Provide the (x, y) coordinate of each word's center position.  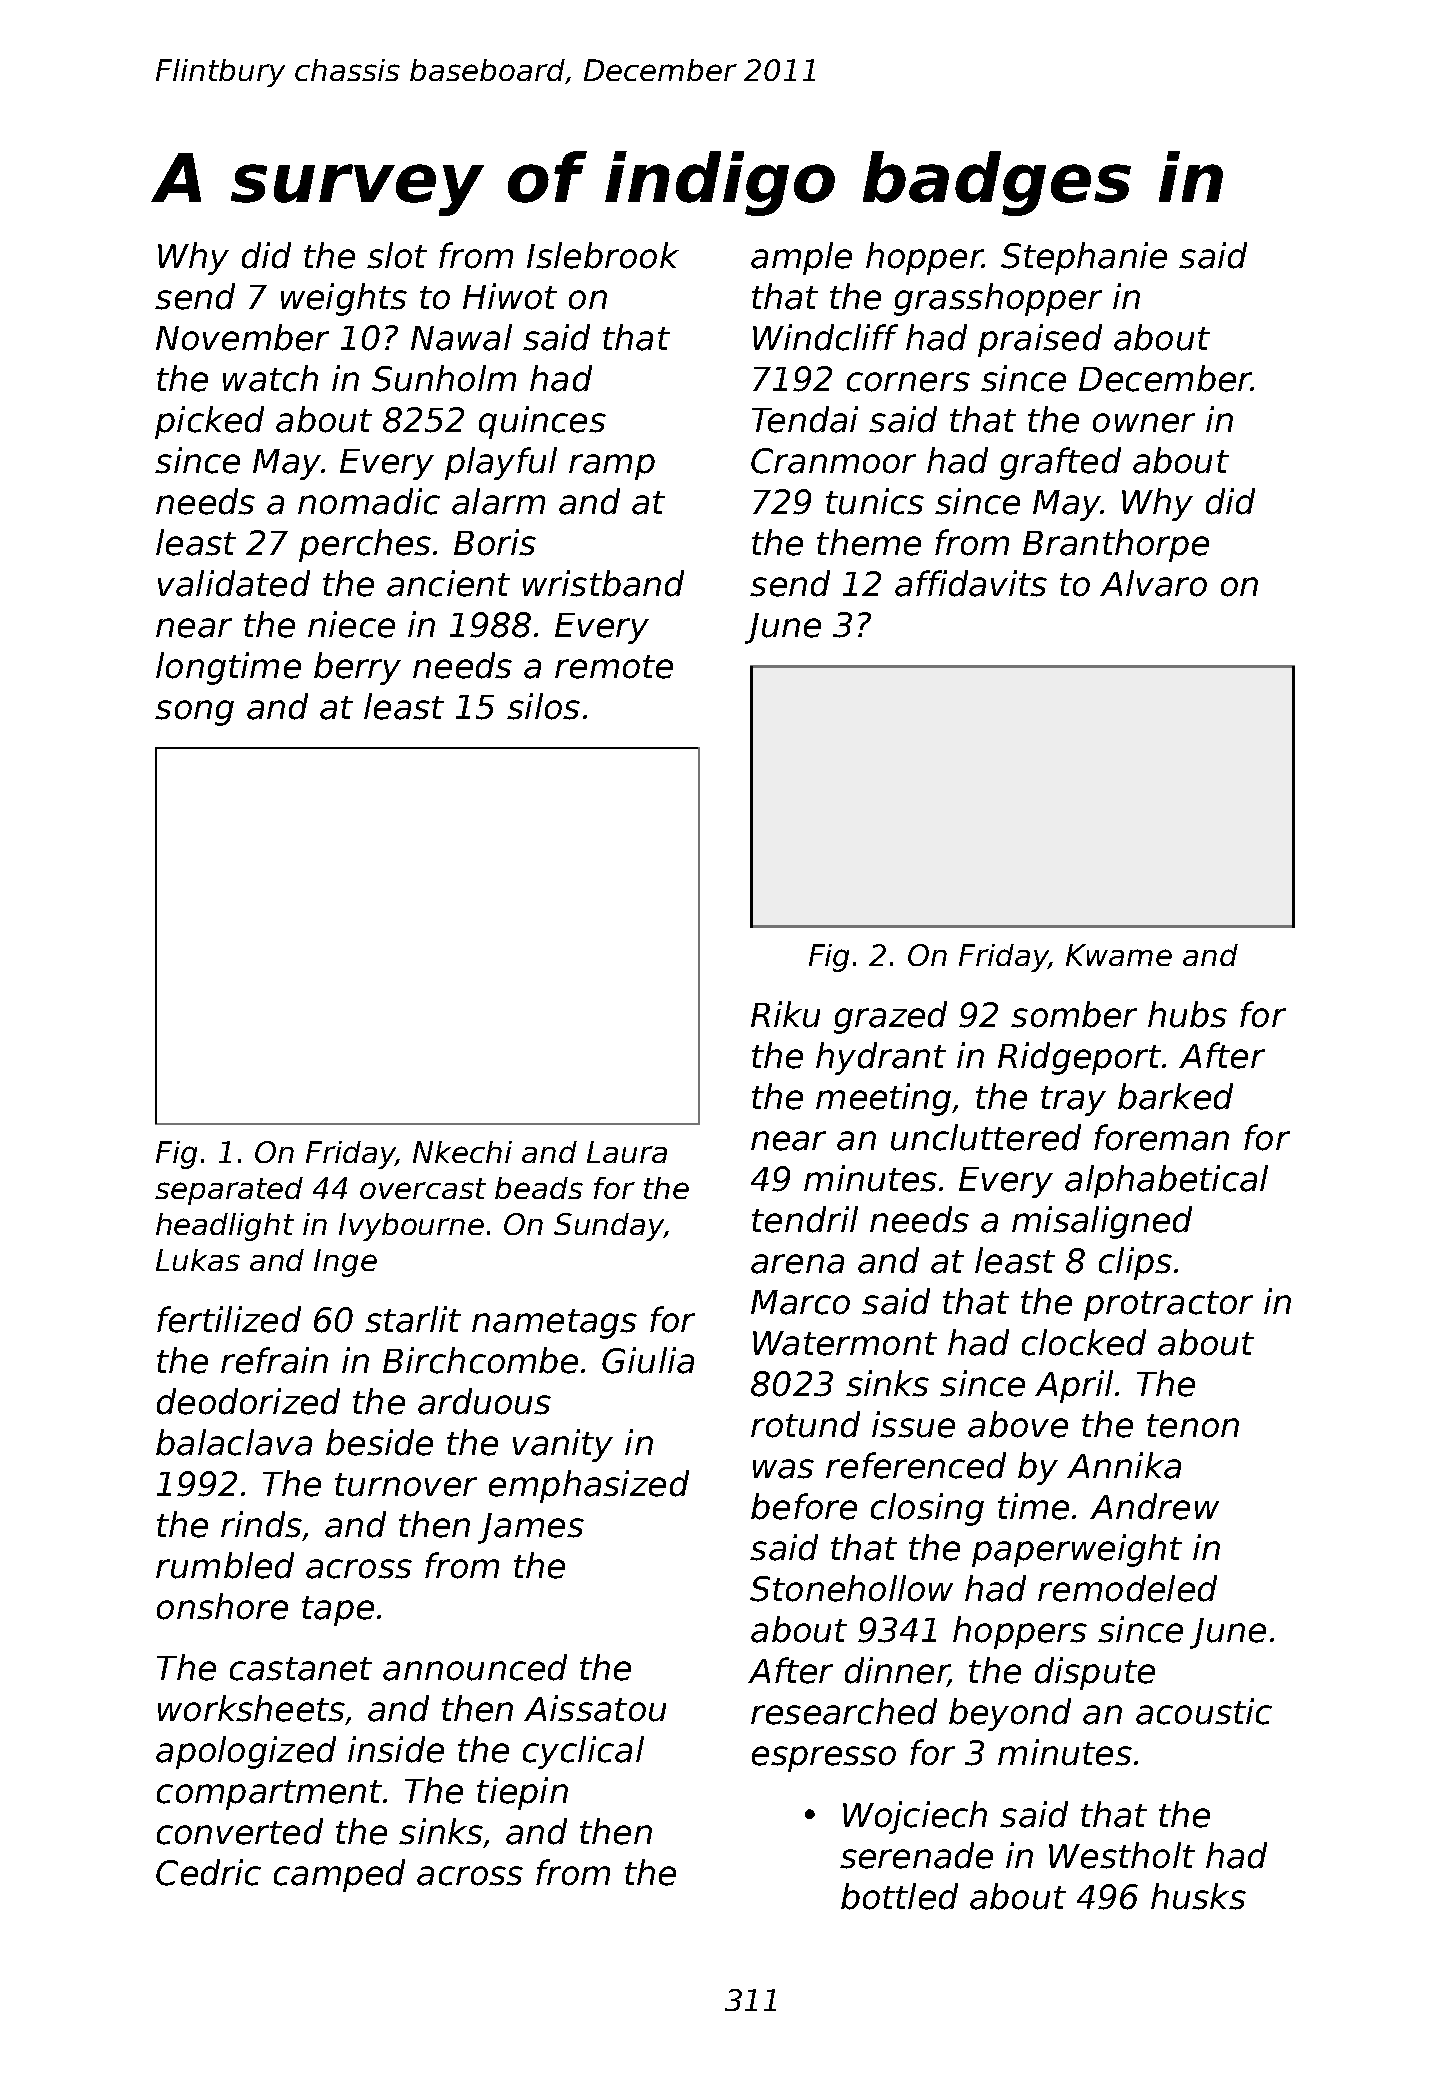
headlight (225, 1227)
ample (801, 258)
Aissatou (595, 1708)
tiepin (522, 1793)
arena (797, 1264)
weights (344, 299)
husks (1198, 1896)
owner (1144, 423)
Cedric (208, 1872)
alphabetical (1166, 1181)
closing (927, 1509)
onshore (222, 1606)
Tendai (805, 419)
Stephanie (1084, 258)
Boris (495, 542)
